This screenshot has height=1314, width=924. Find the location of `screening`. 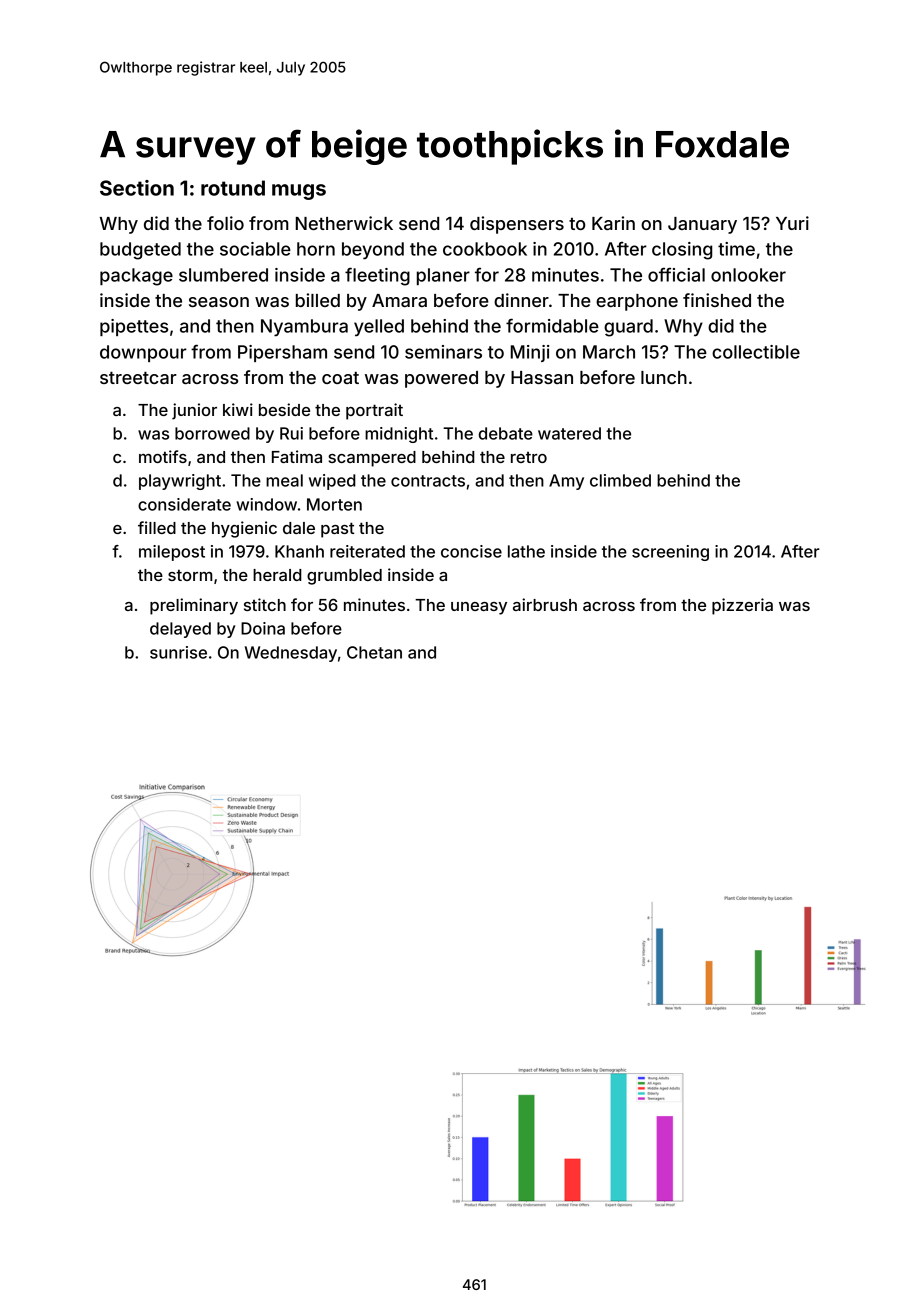

screening is located at coordinates (670, 553).
